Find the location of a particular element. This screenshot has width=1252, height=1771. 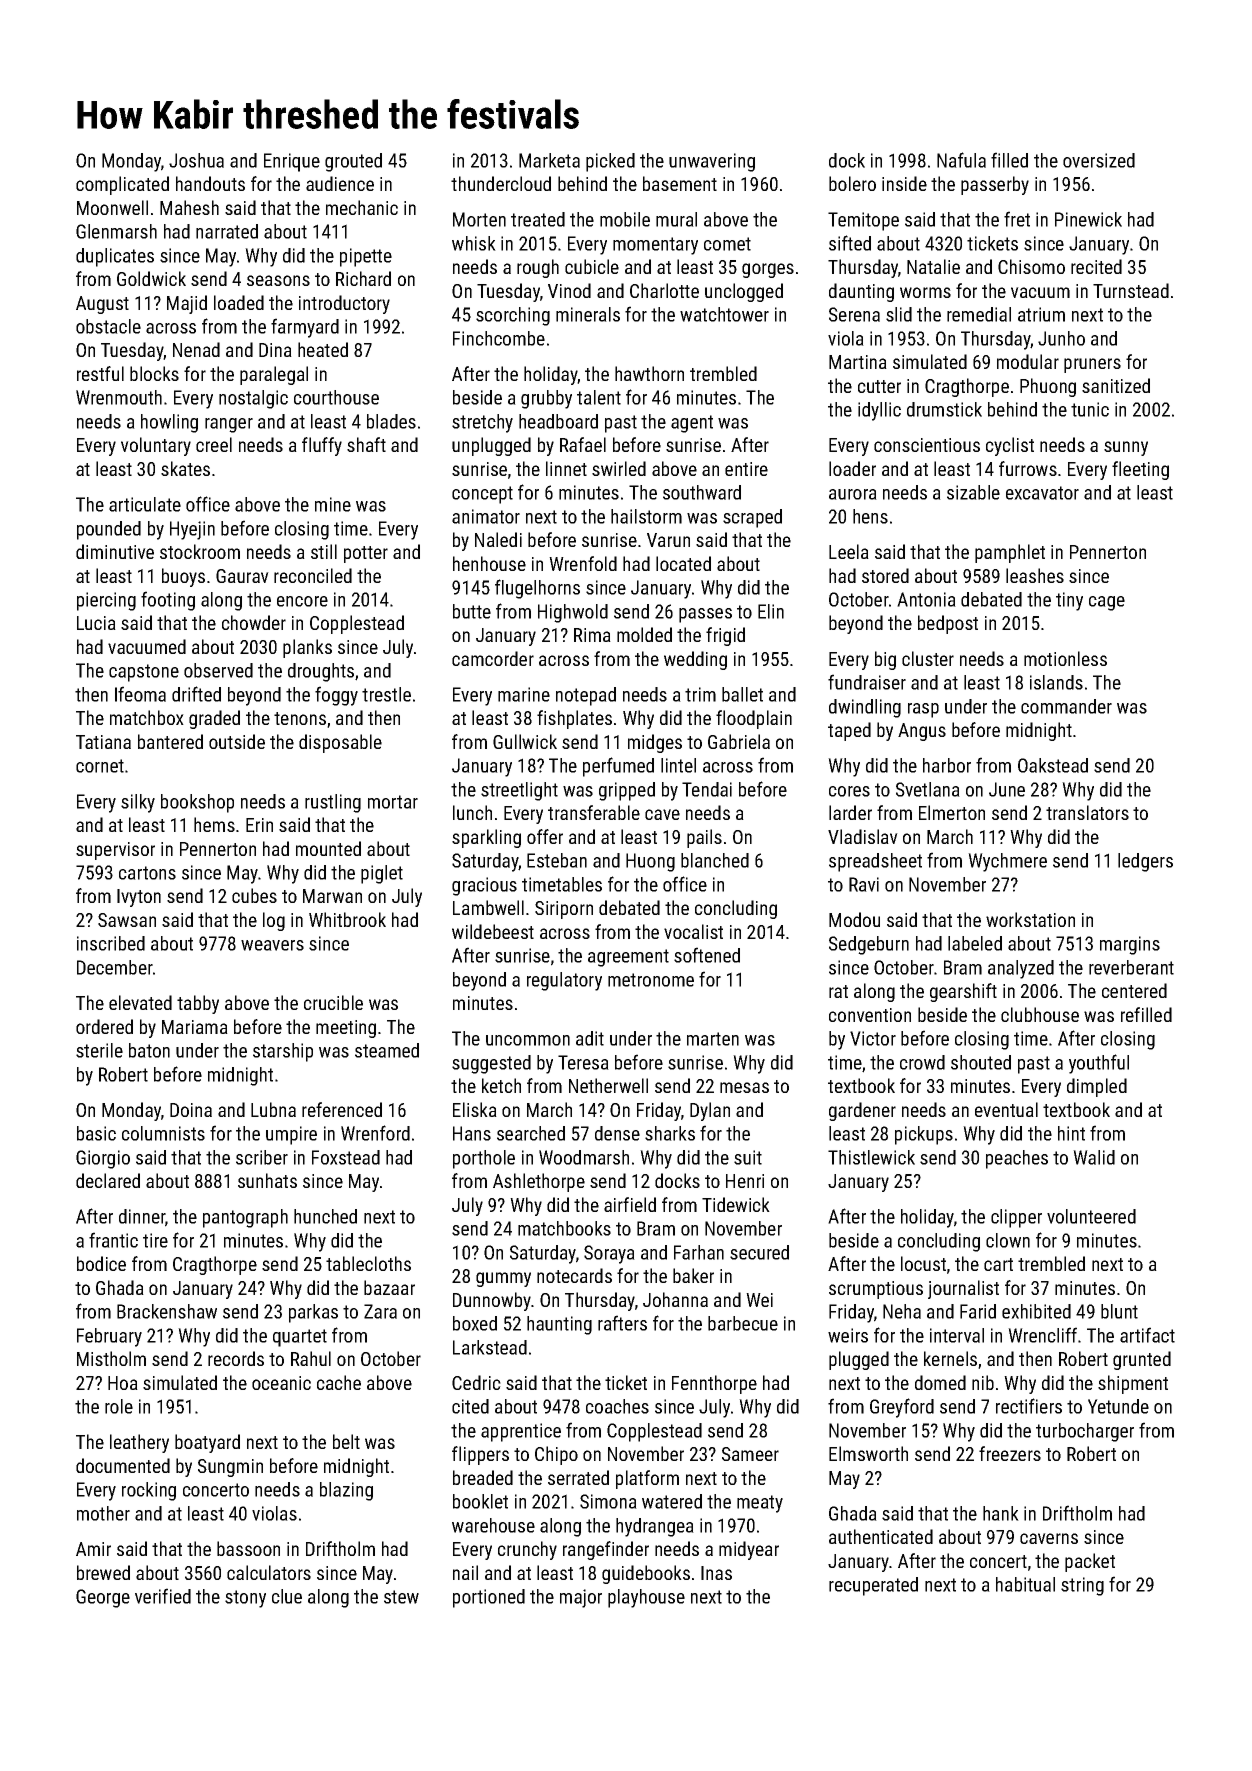

leashes is located at coordinates (1035, 575).
